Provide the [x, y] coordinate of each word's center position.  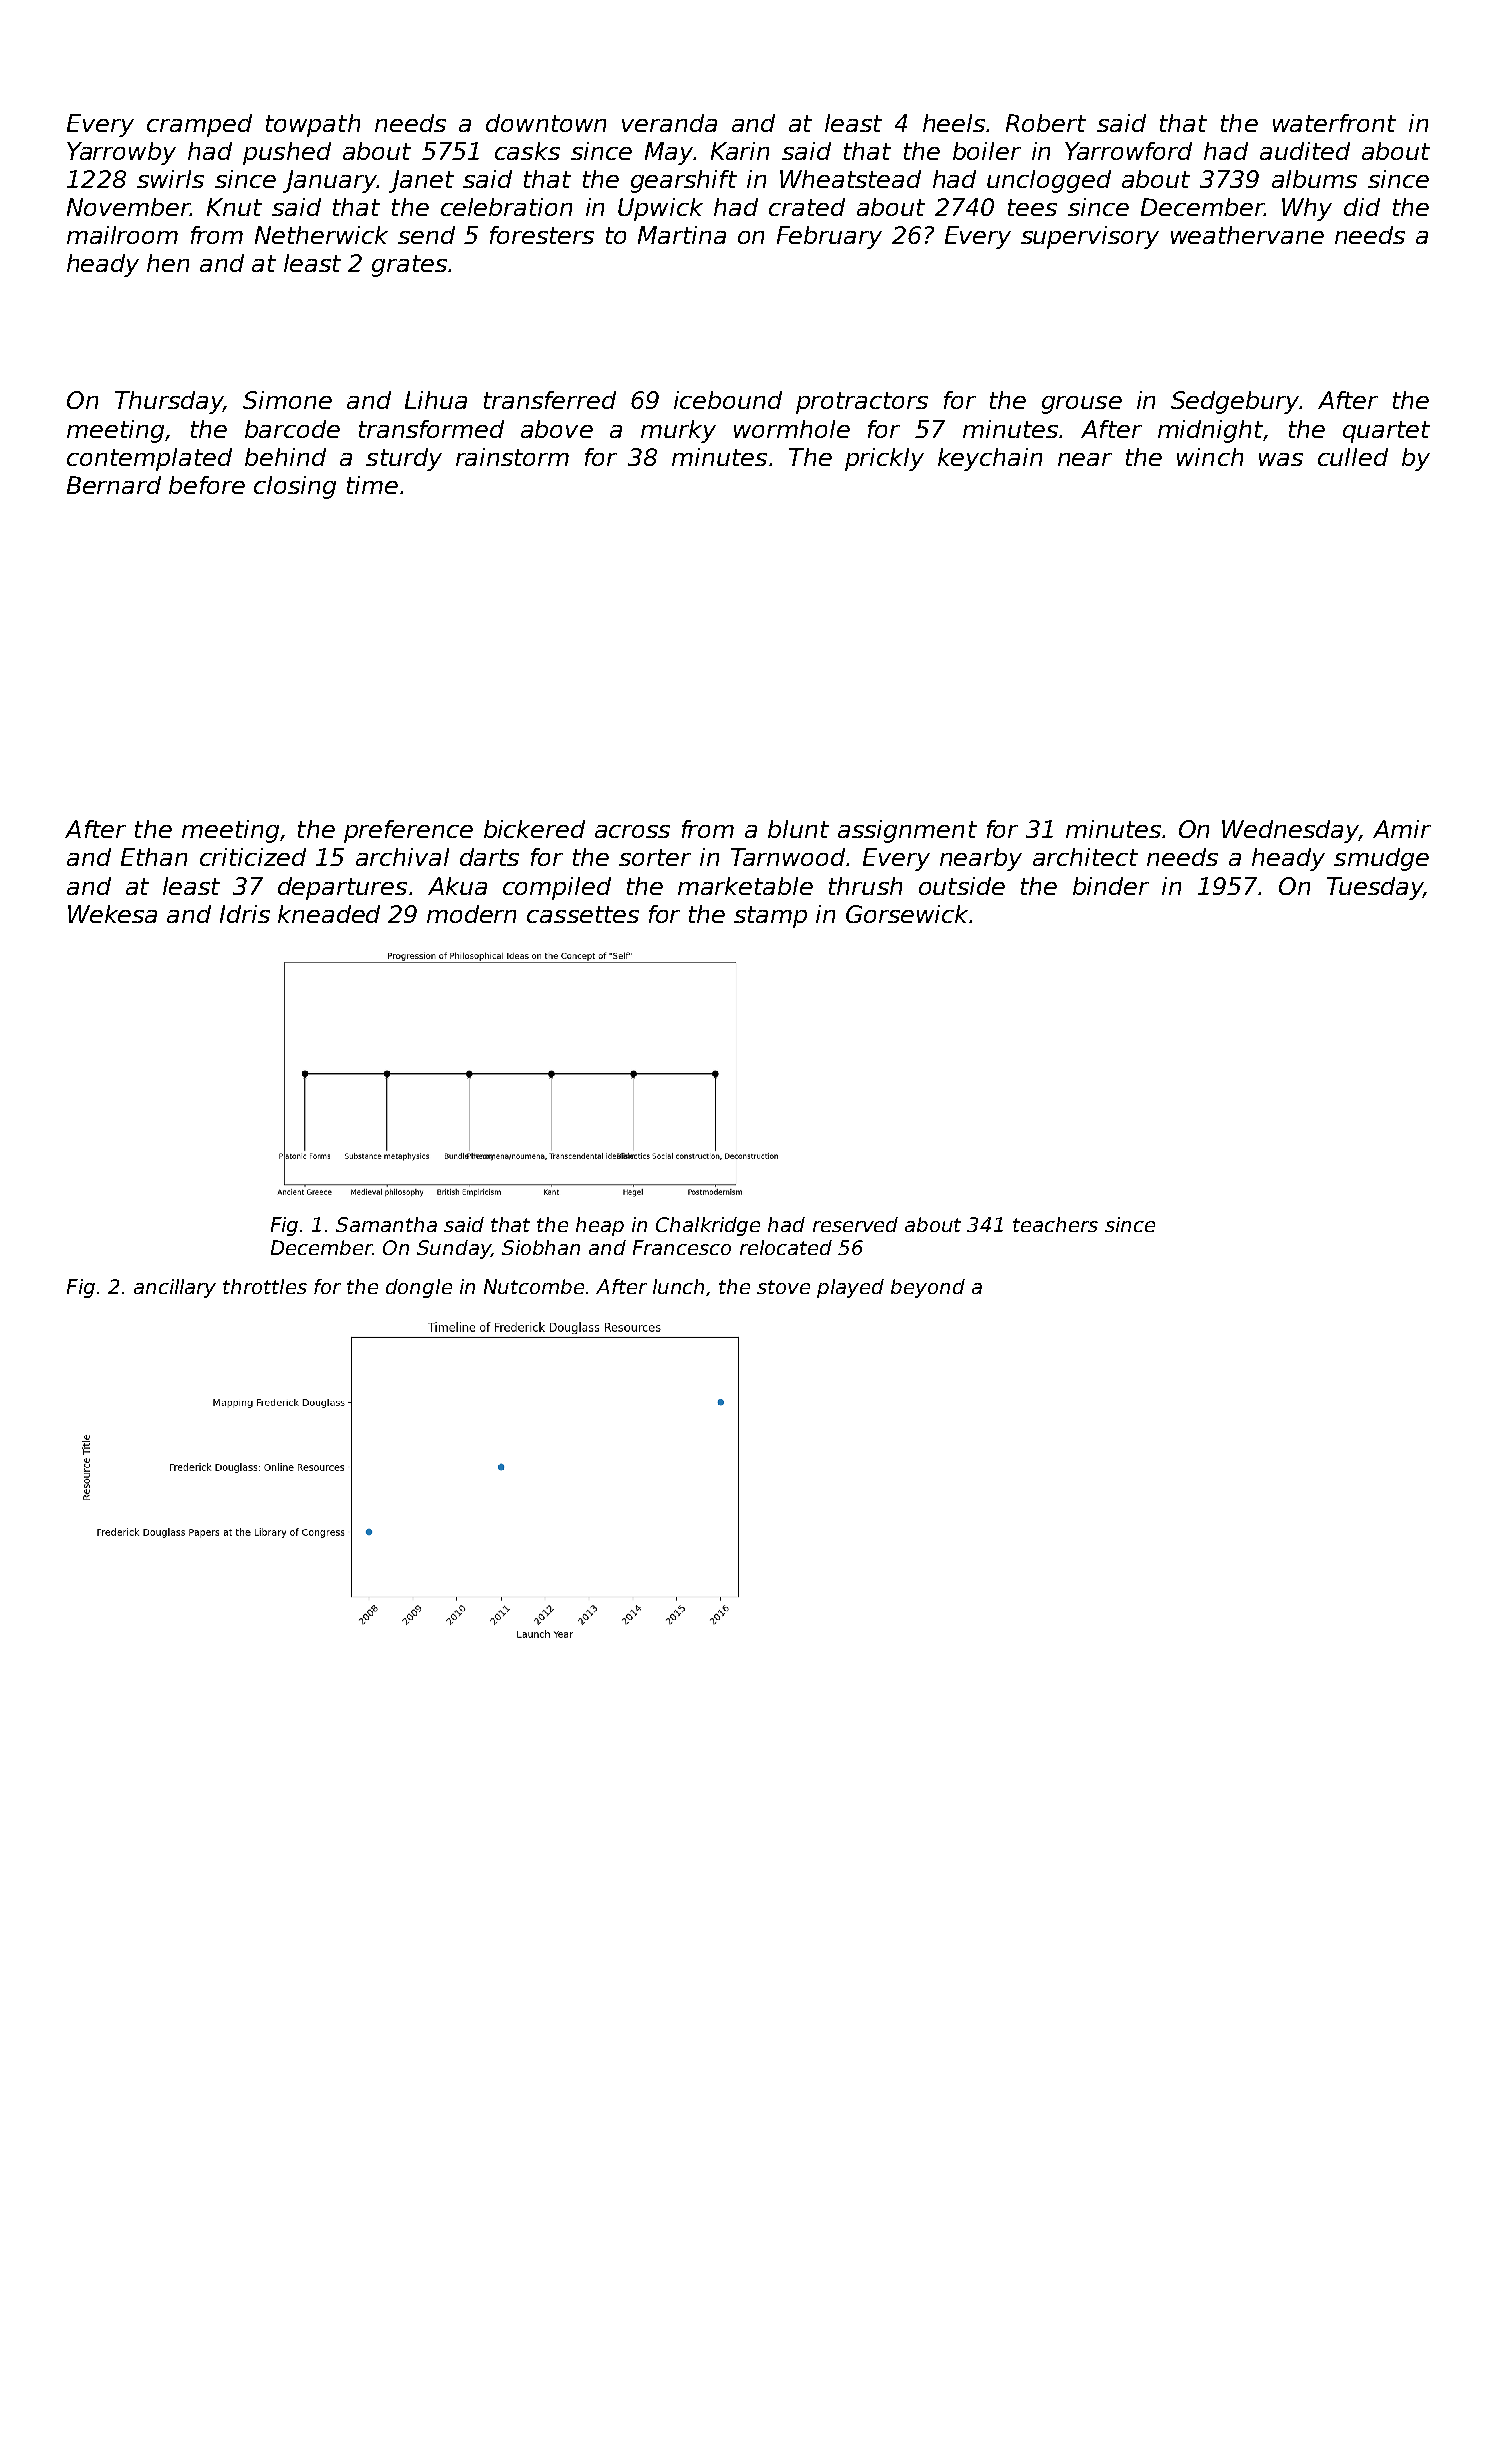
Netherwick [321, 235]
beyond [928, 1288]
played [850, 1288]
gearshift [684, 181]
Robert [1046, 123]
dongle [419, 1288]
